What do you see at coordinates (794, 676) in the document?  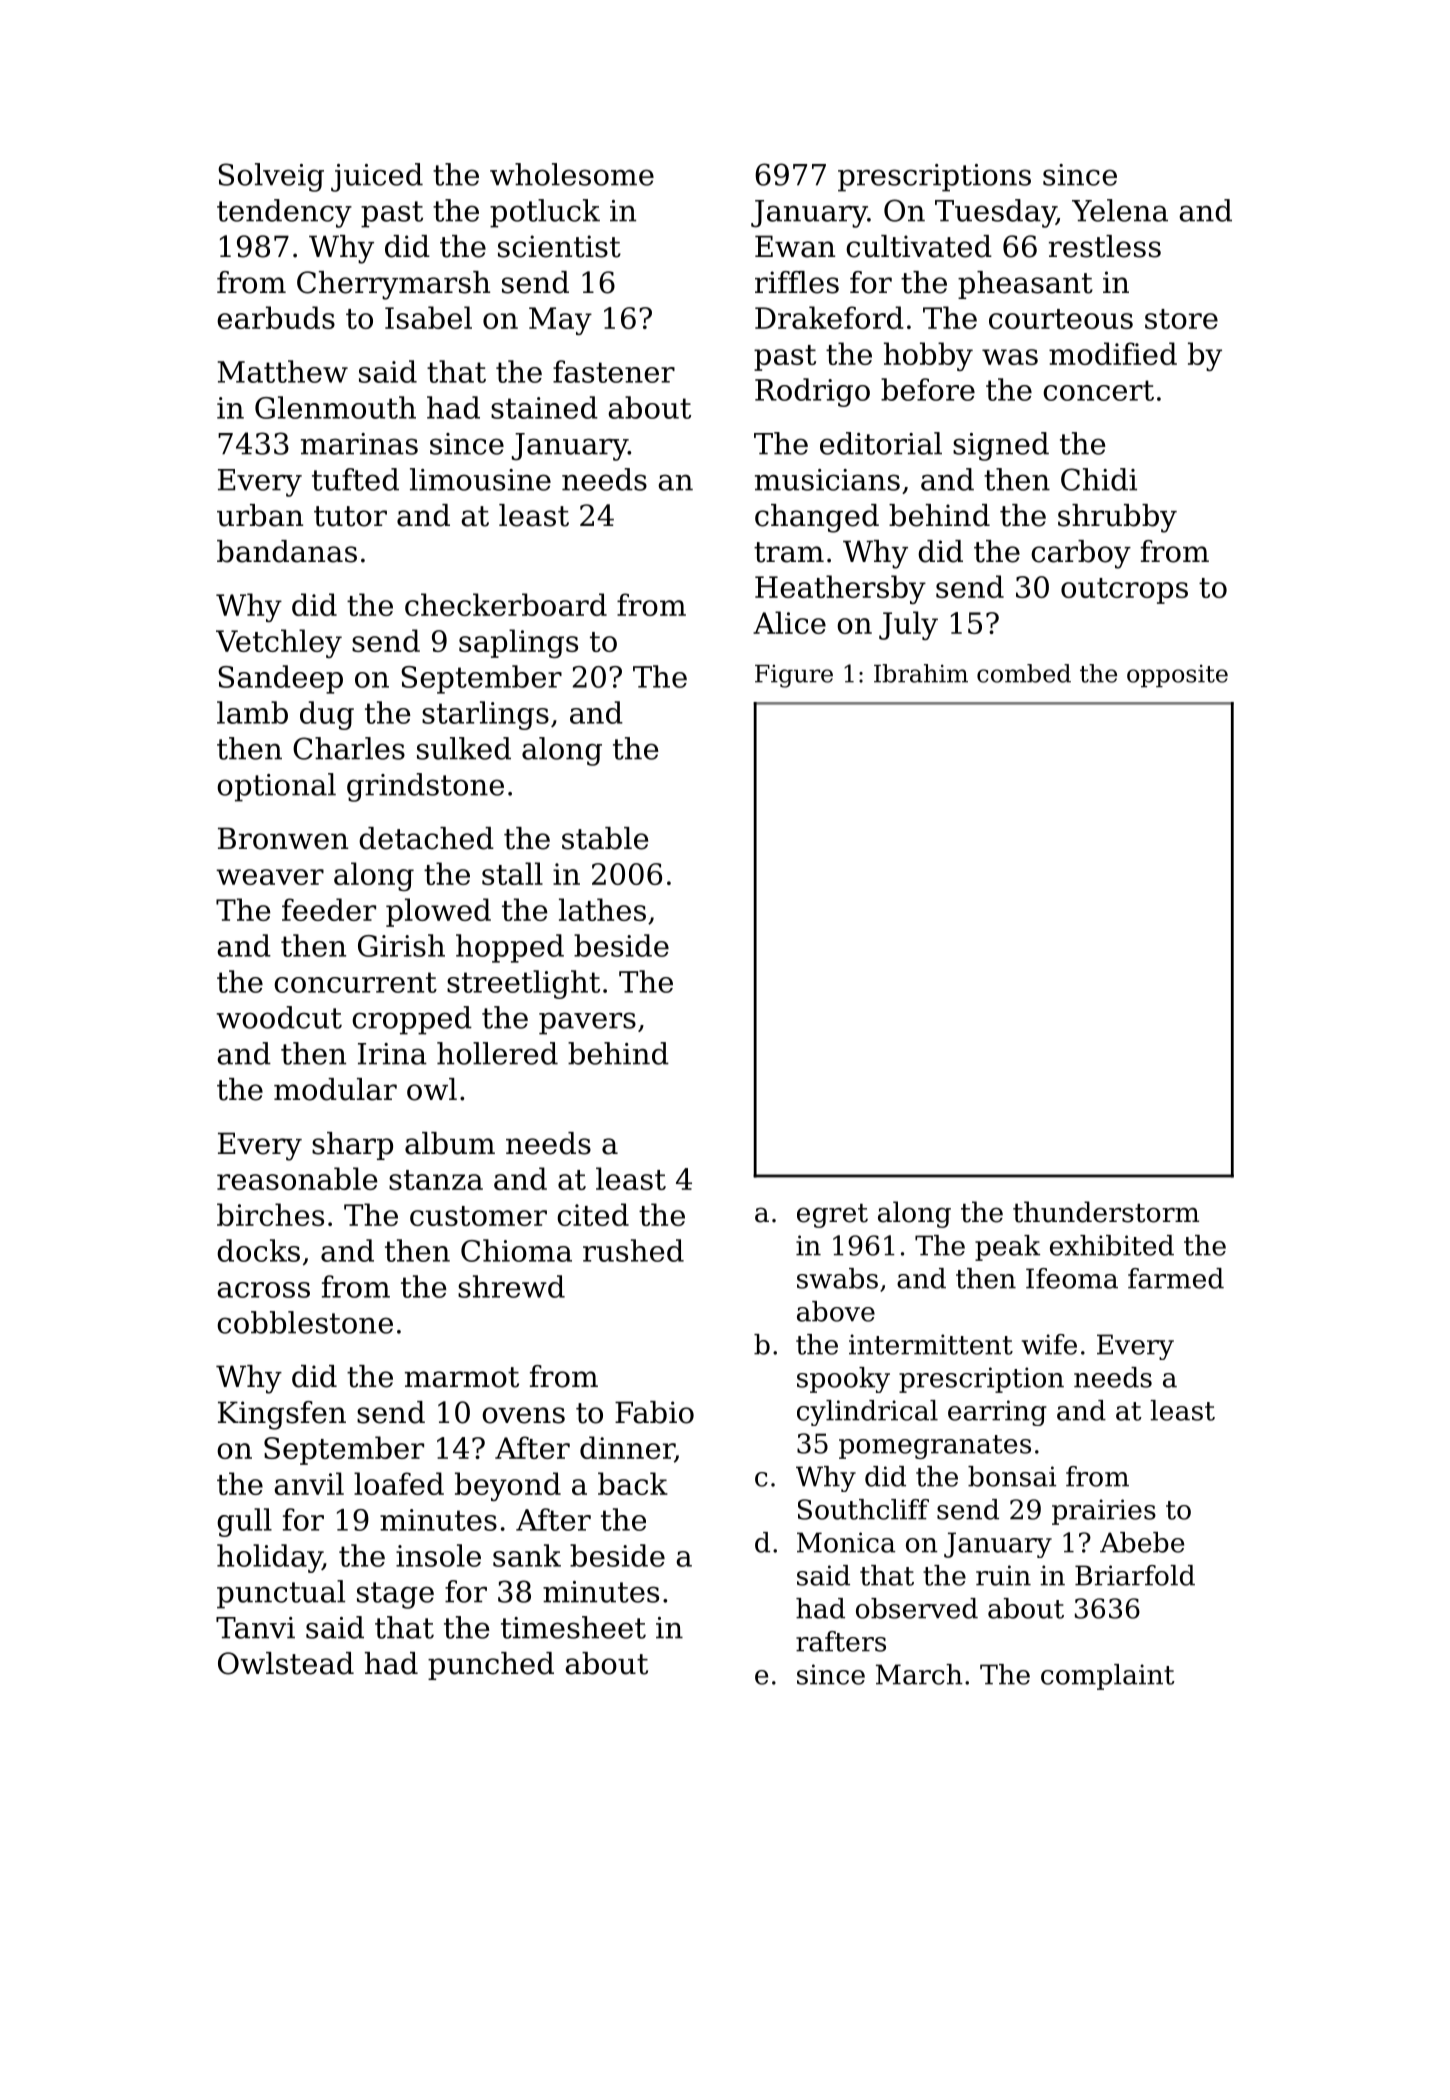 I see `Figure` at bounding box center [794, 676].
